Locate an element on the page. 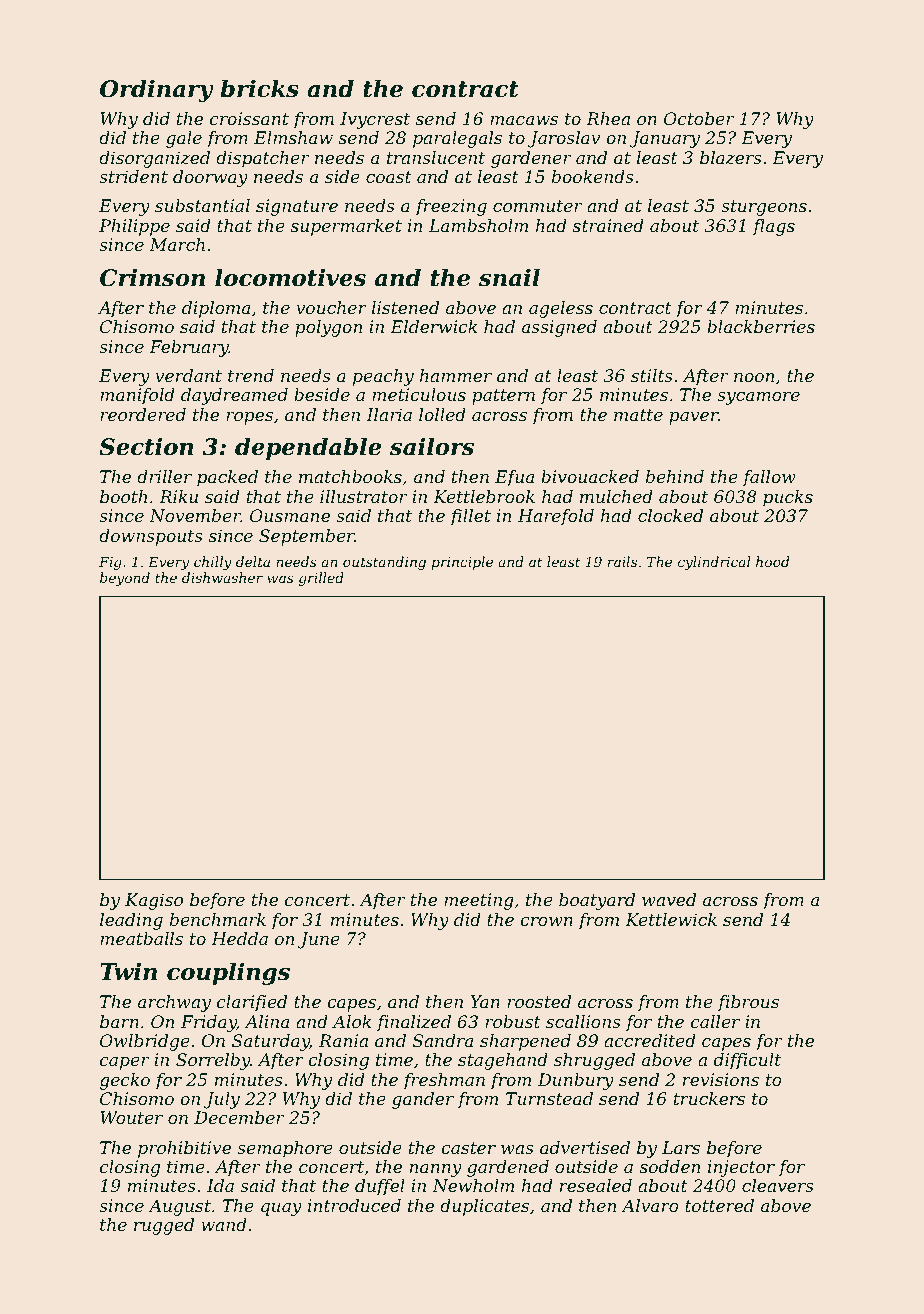 Image resolution: width=924 pixels, height=1314 pixels. polygon is located at coordinates (328, 328).
